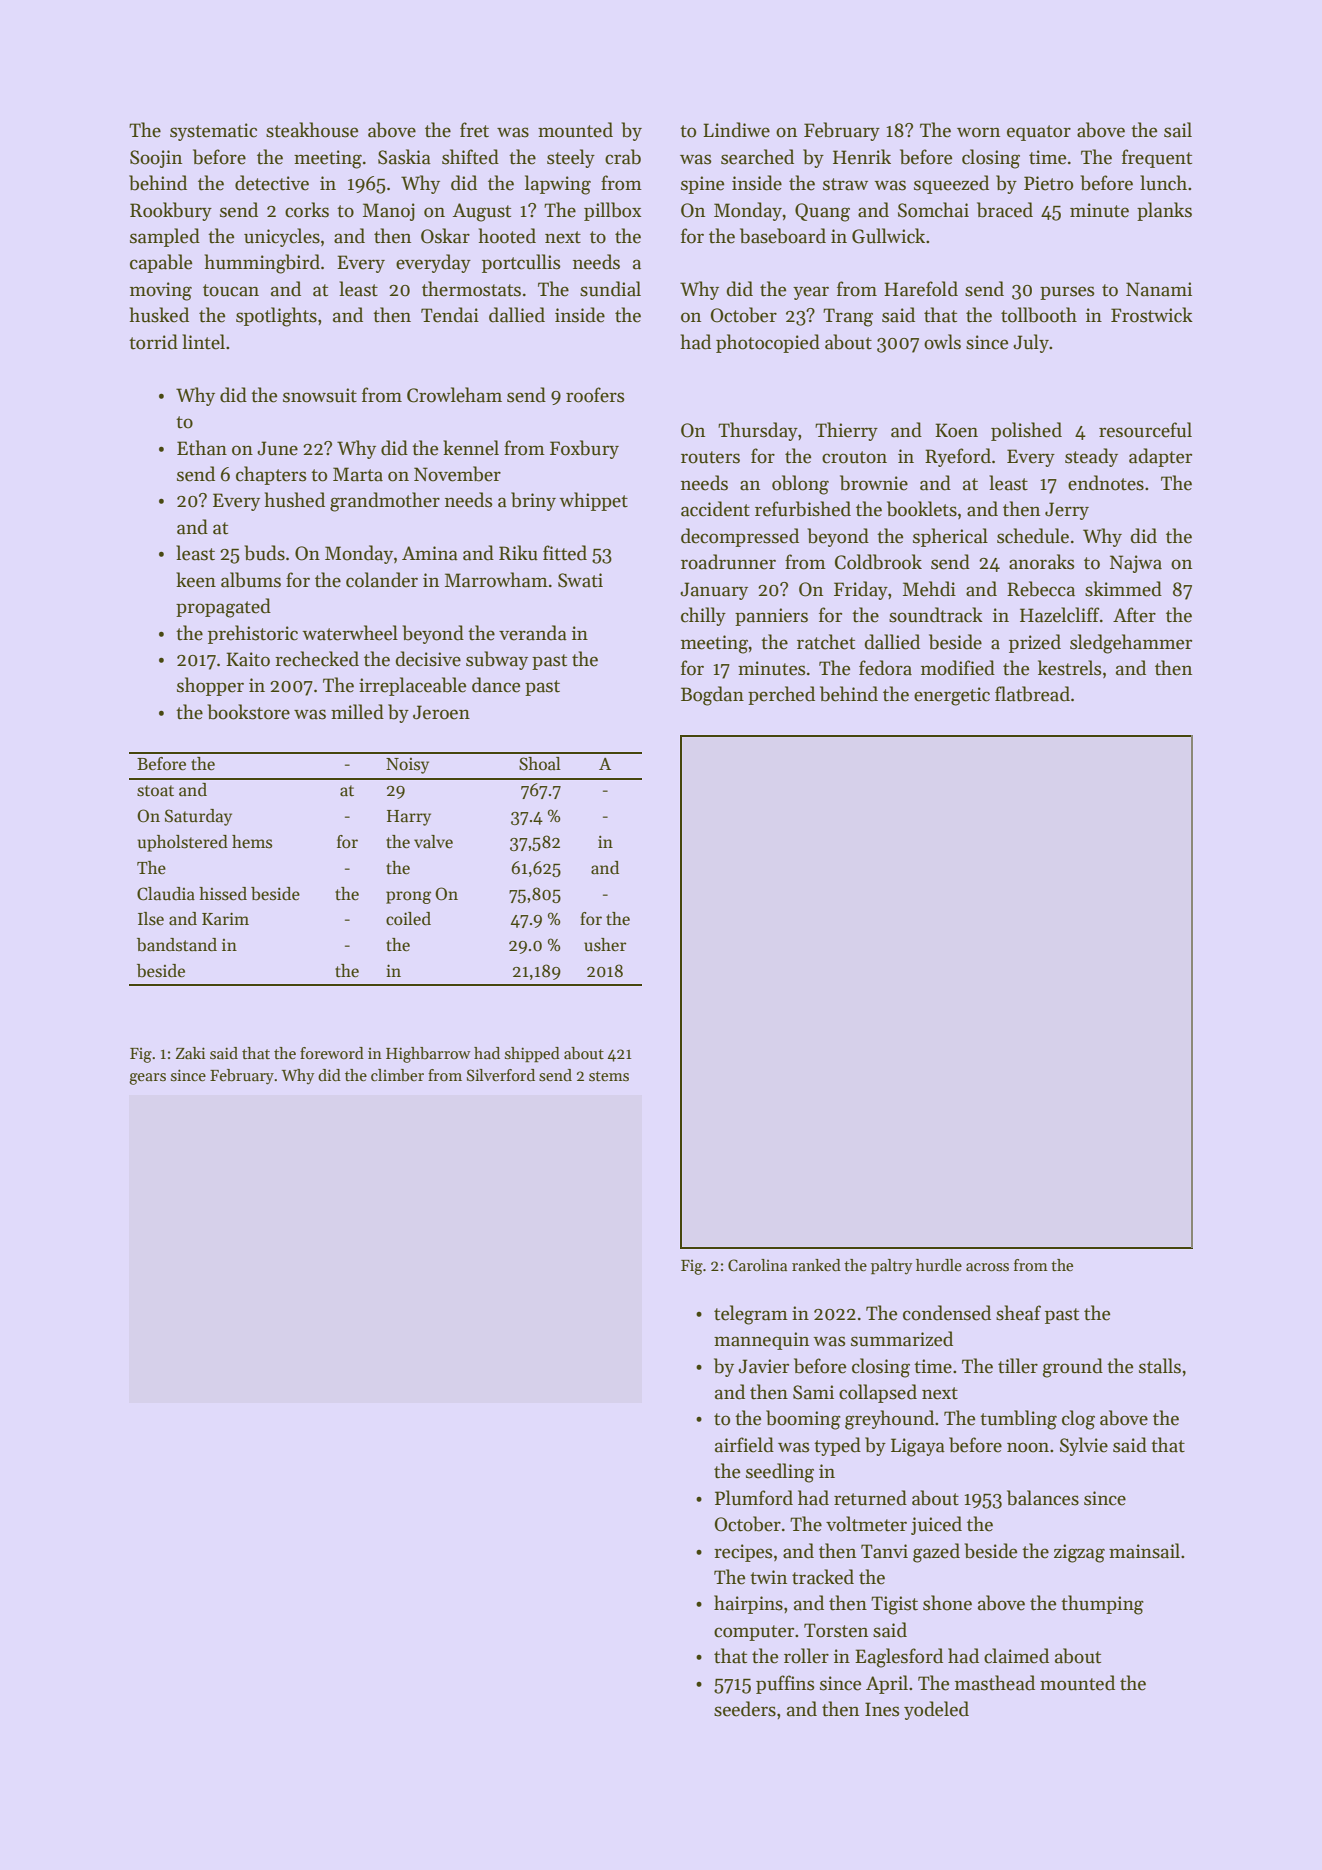 The height and width of the image is (1870, 1322). I want to click on Frostwick, so click(1152, 315).
